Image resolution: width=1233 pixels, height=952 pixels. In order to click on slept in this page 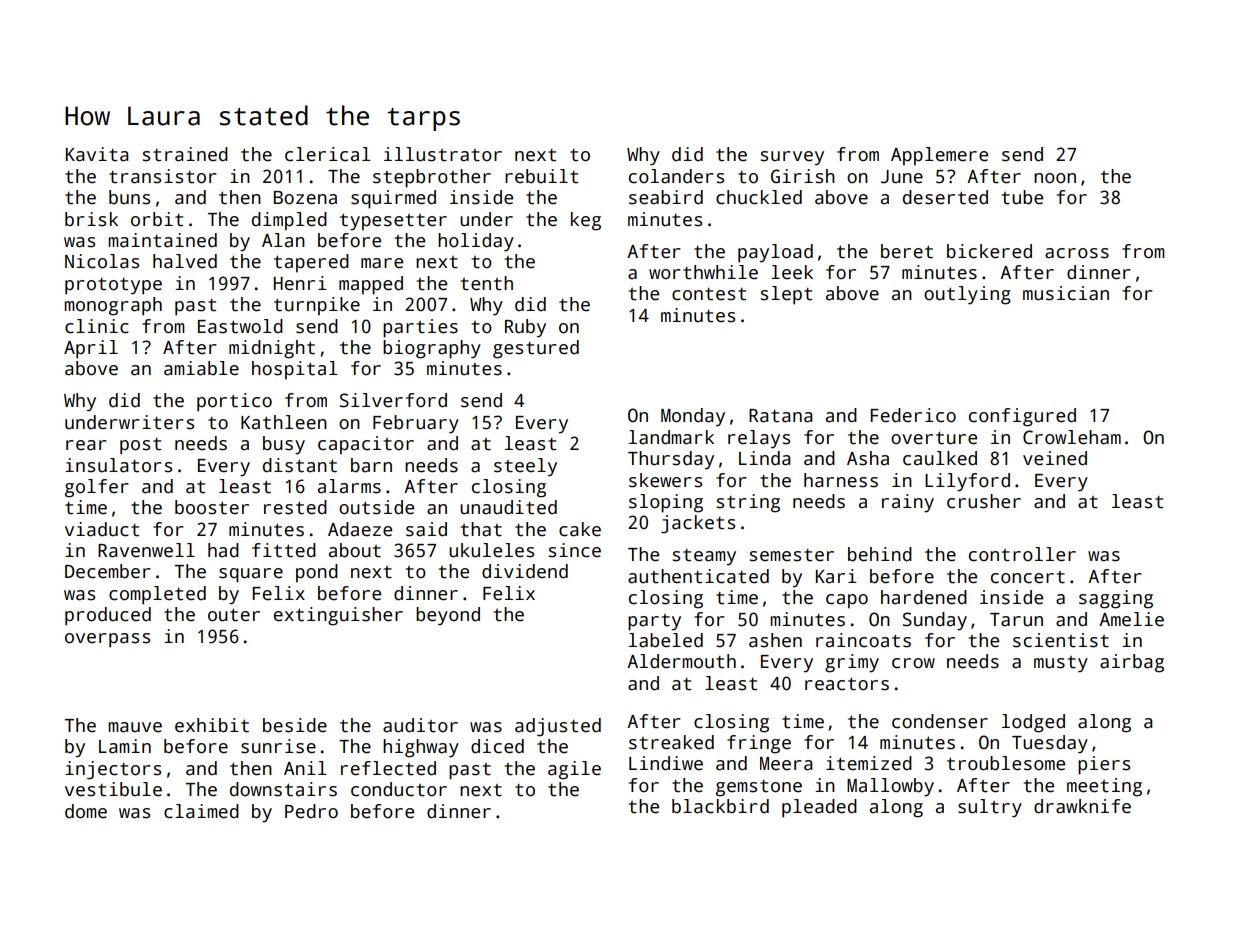, I will do `click(786, 295)`.
